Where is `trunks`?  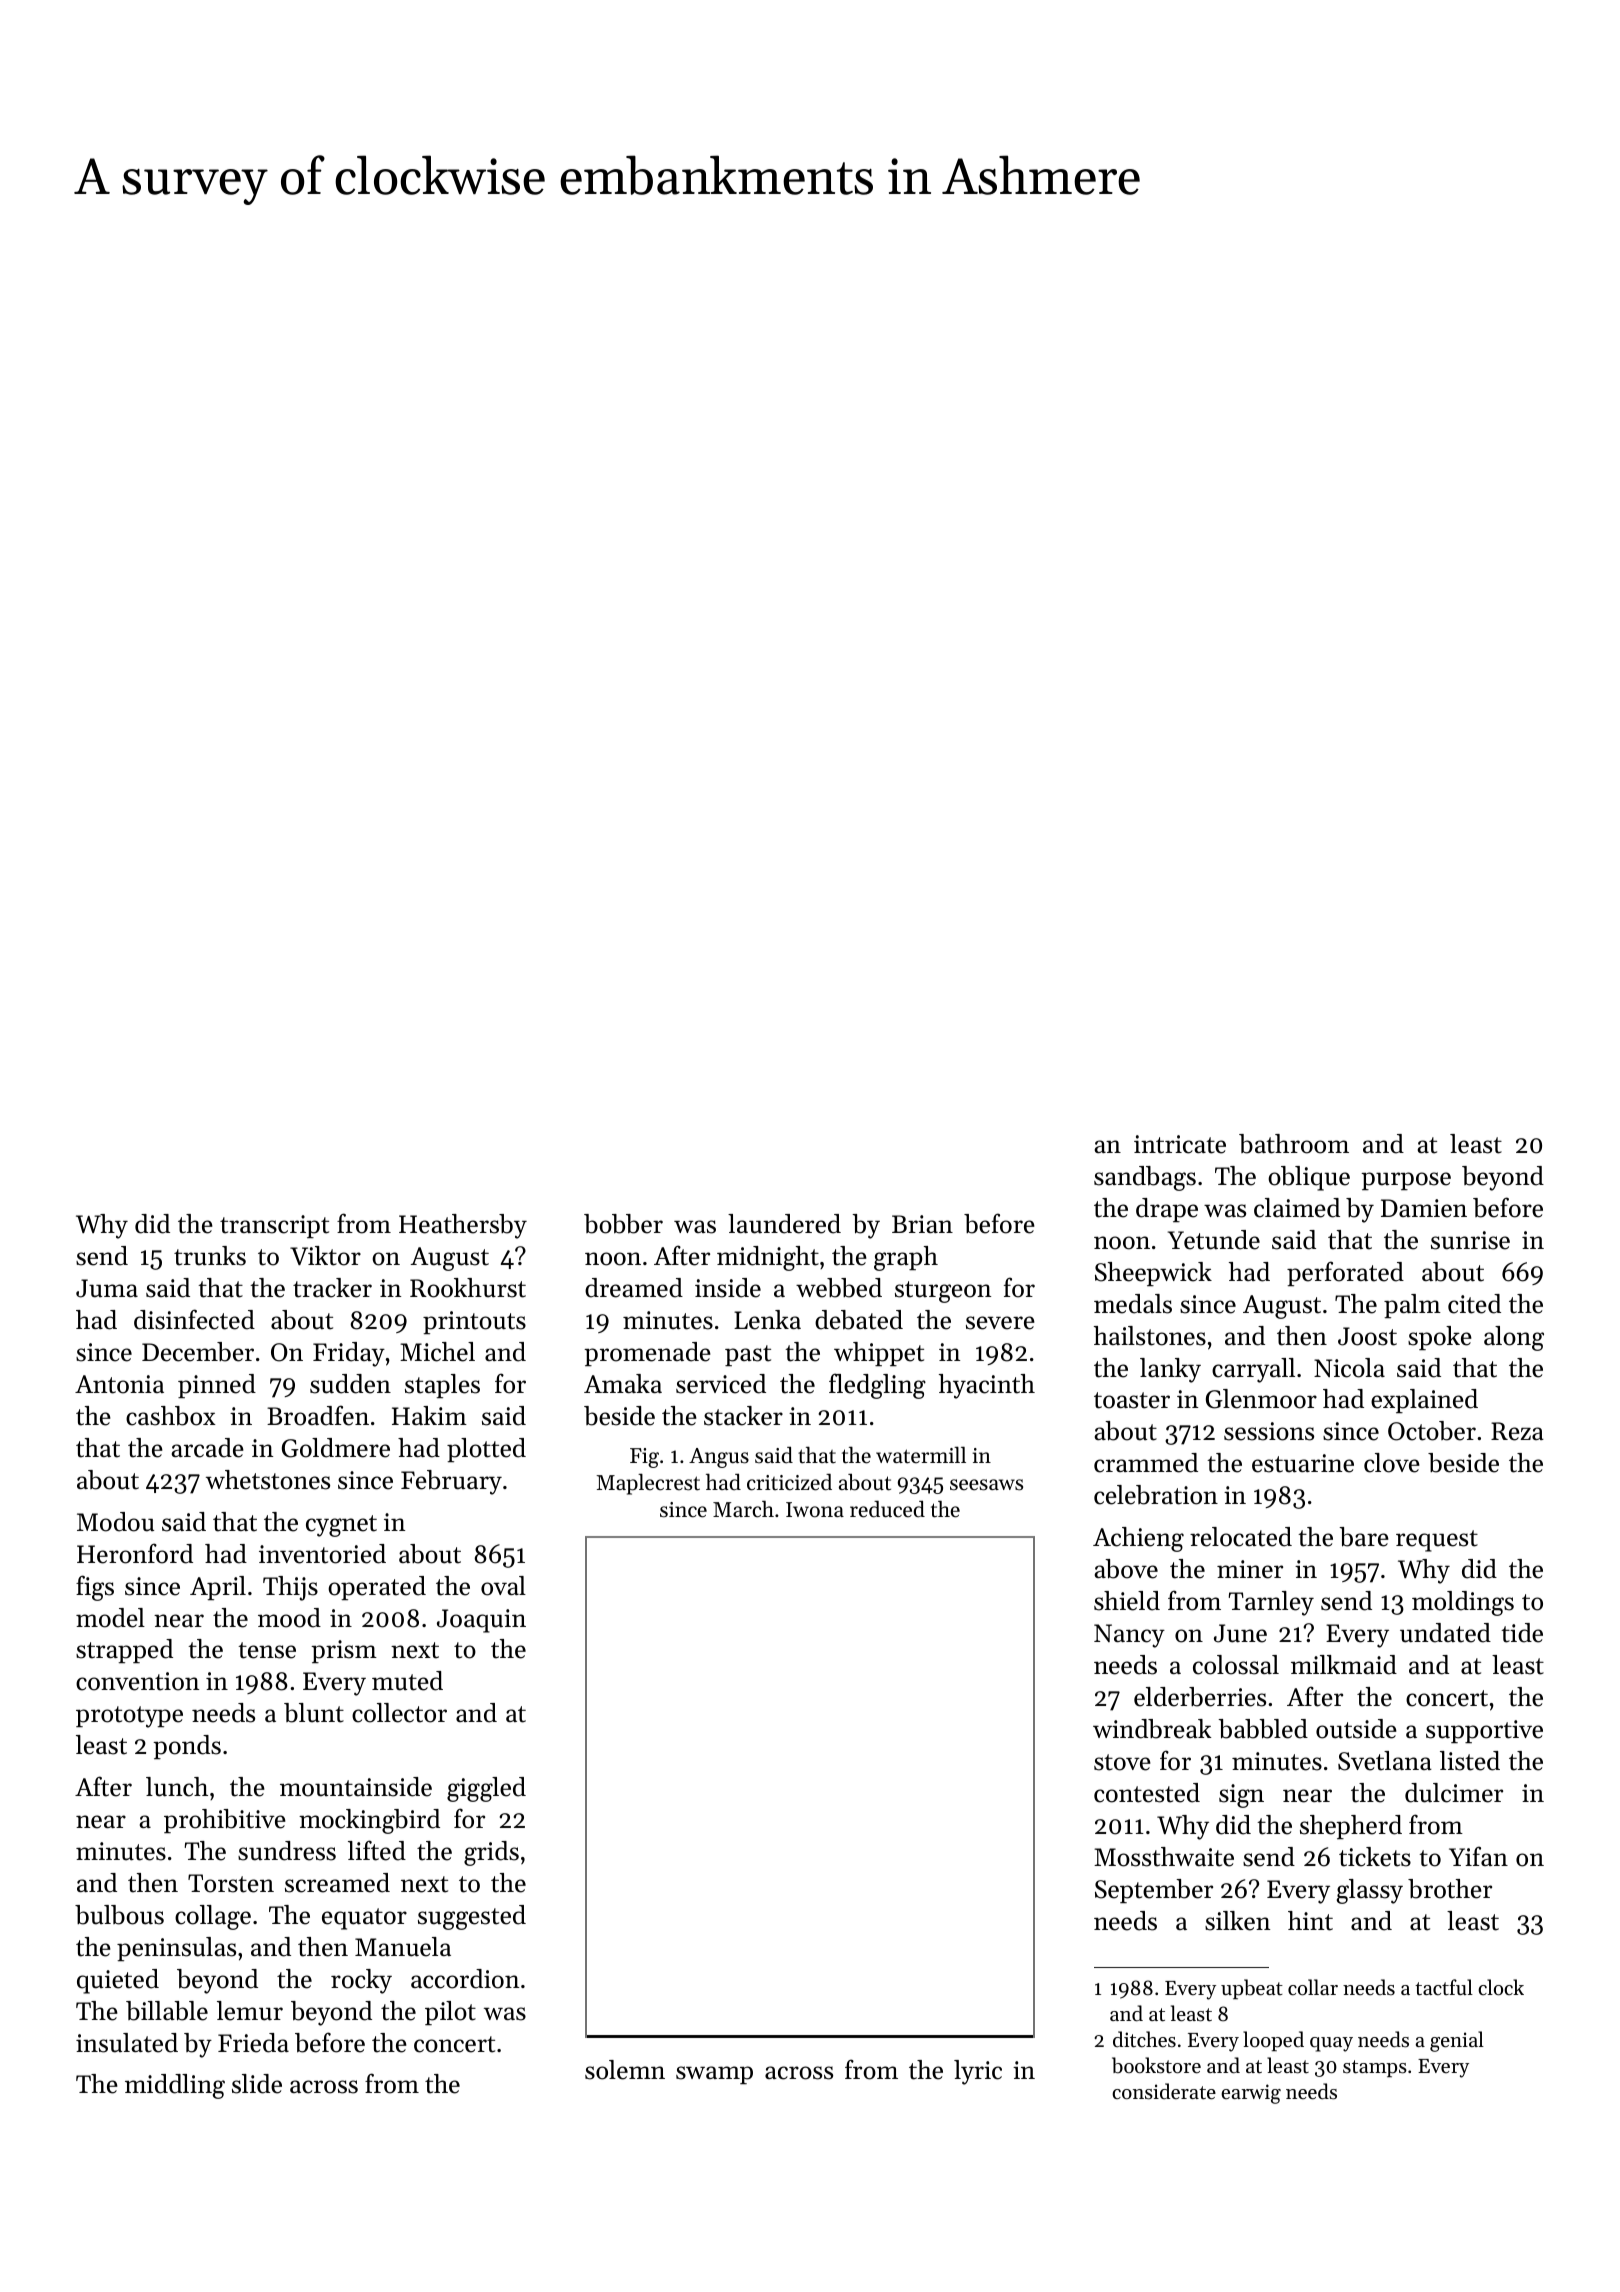 trunks is located at coordinates (210, 1256).
